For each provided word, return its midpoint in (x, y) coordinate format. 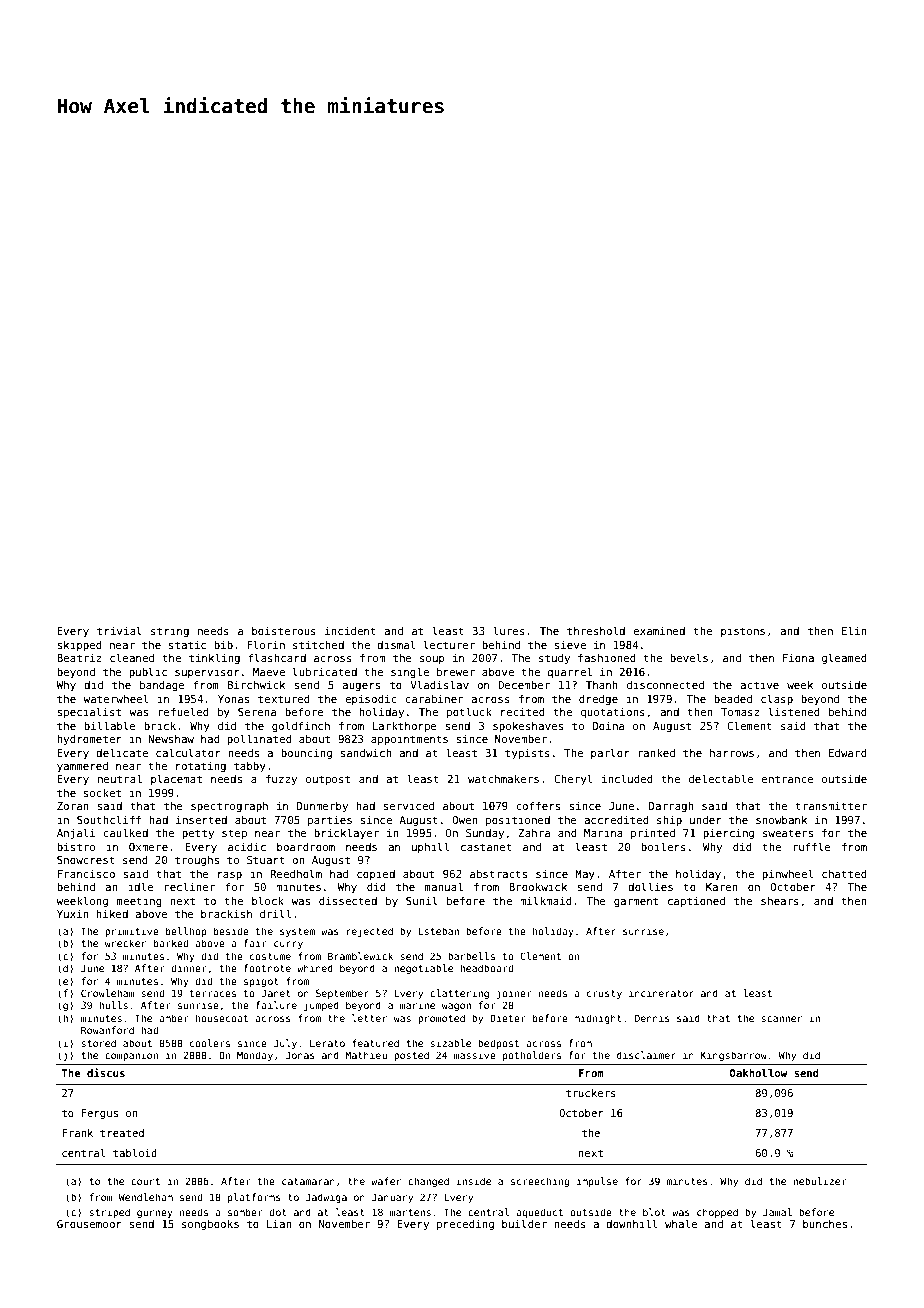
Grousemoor (89, 1224)
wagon (456, 1007)
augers (361, 687)
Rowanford (107, 1030)
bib (223, 644)
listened (794, 711)
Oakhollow (758, 1073)
